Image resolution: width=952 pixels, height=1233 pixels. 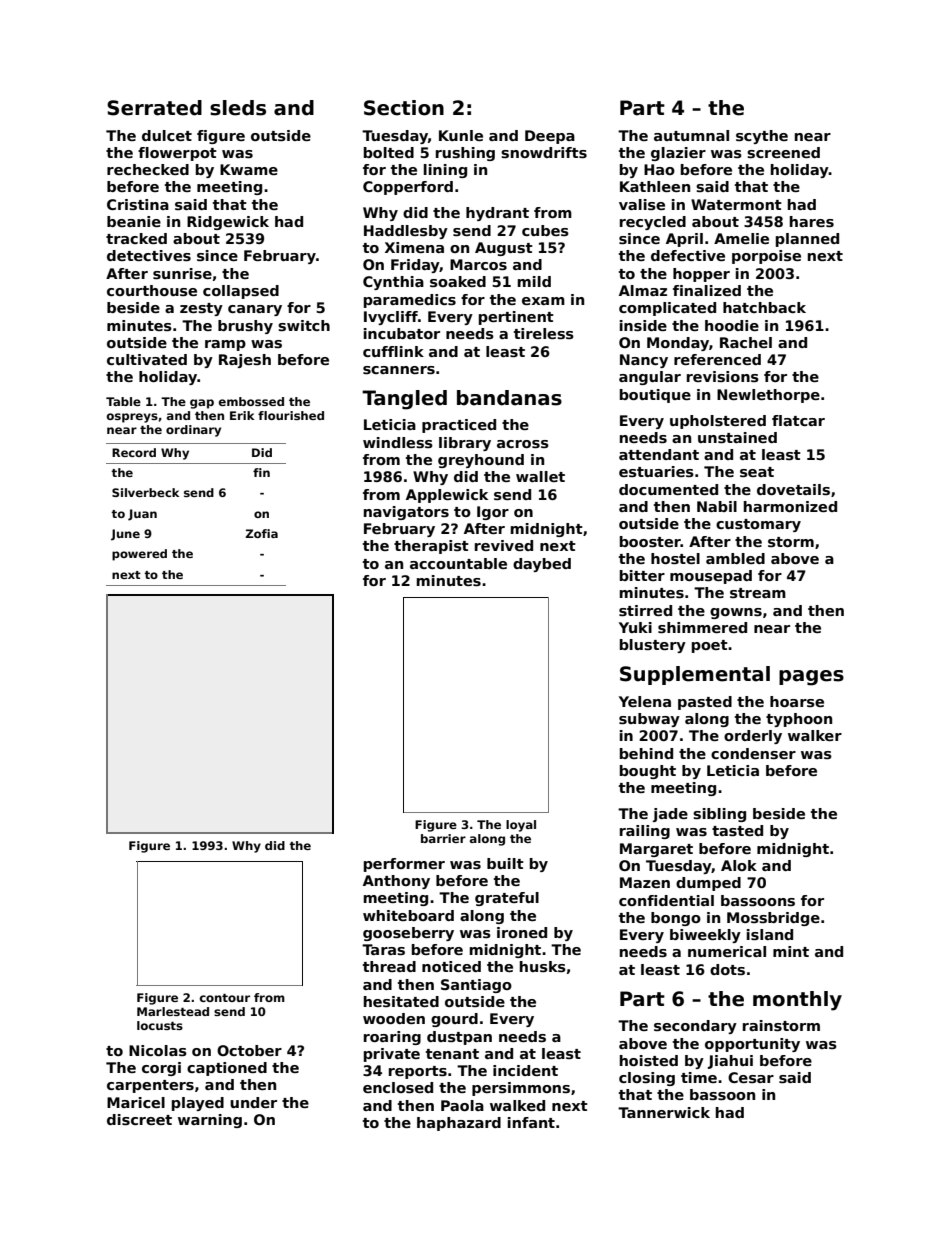 What do you see at coordinates (764, 307) in the screenshot?
I see `hatchback` at bounding box center [764, 307].
